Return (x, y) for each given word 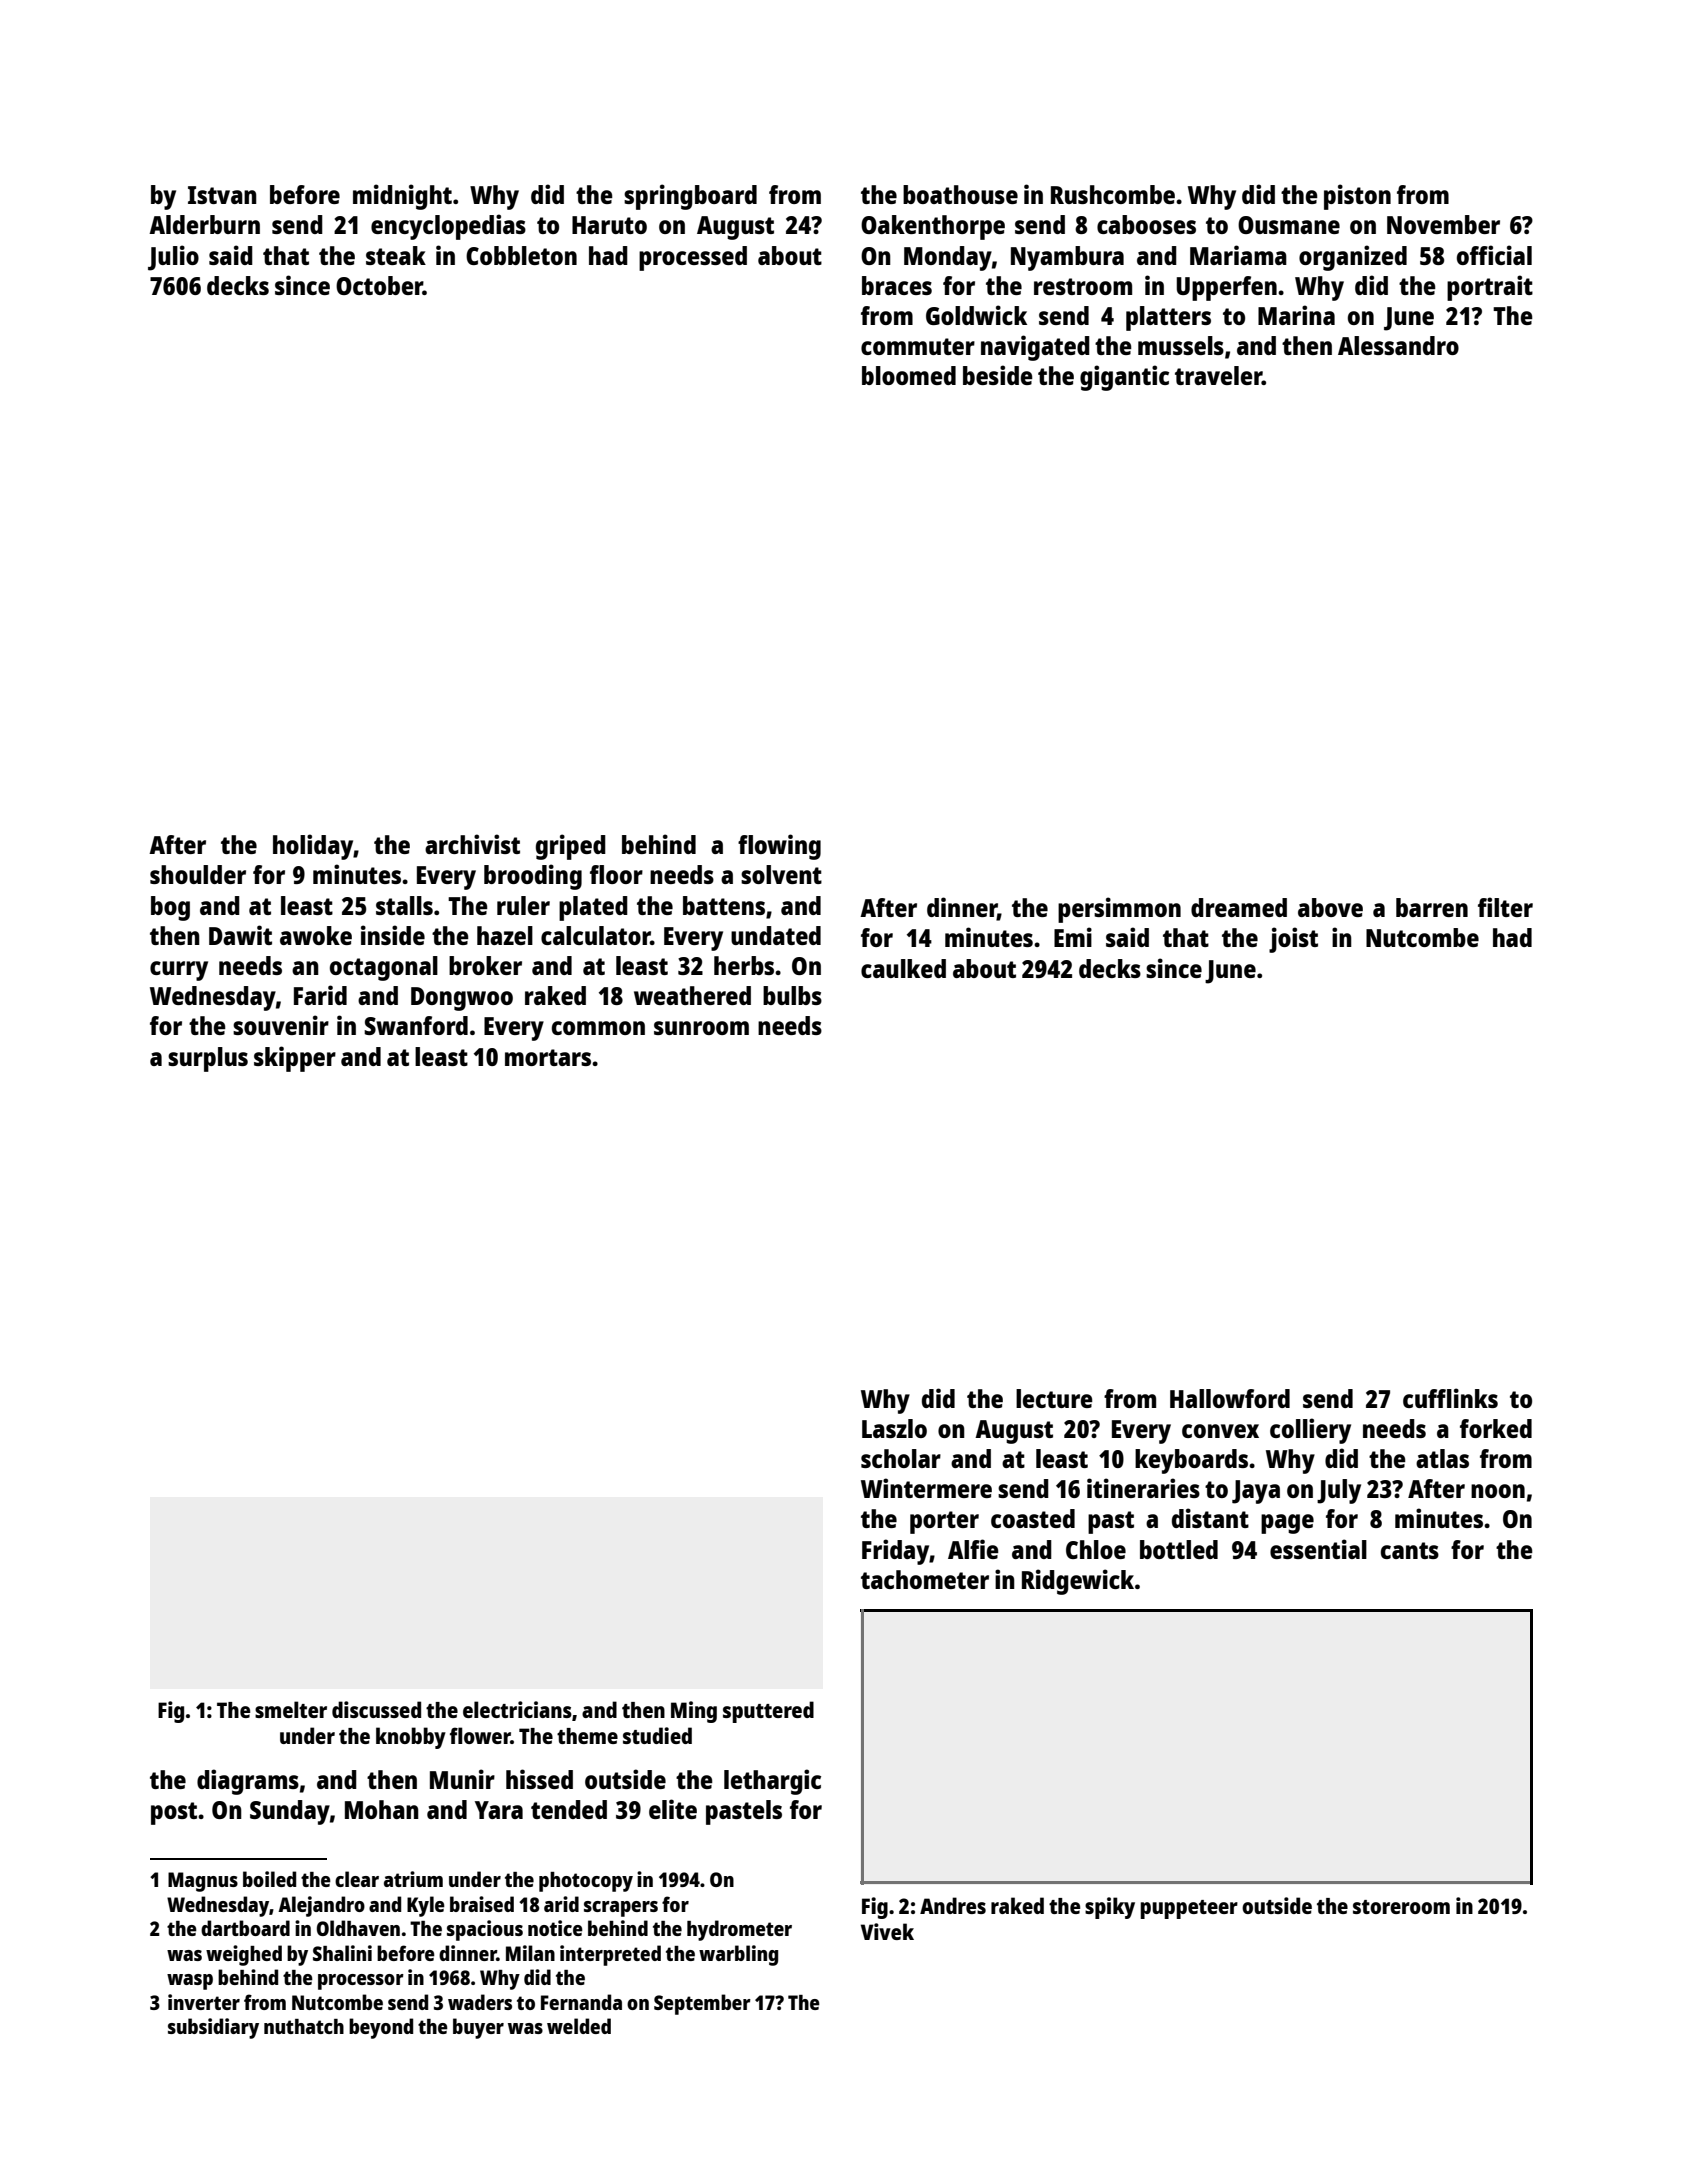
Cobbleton (521, 255)
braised (482, 1904)
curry (179, 971)
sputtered (768, 1712)
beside (998, 375)
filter (1505, 907)
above (1330, 907)
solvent (781, 874)
